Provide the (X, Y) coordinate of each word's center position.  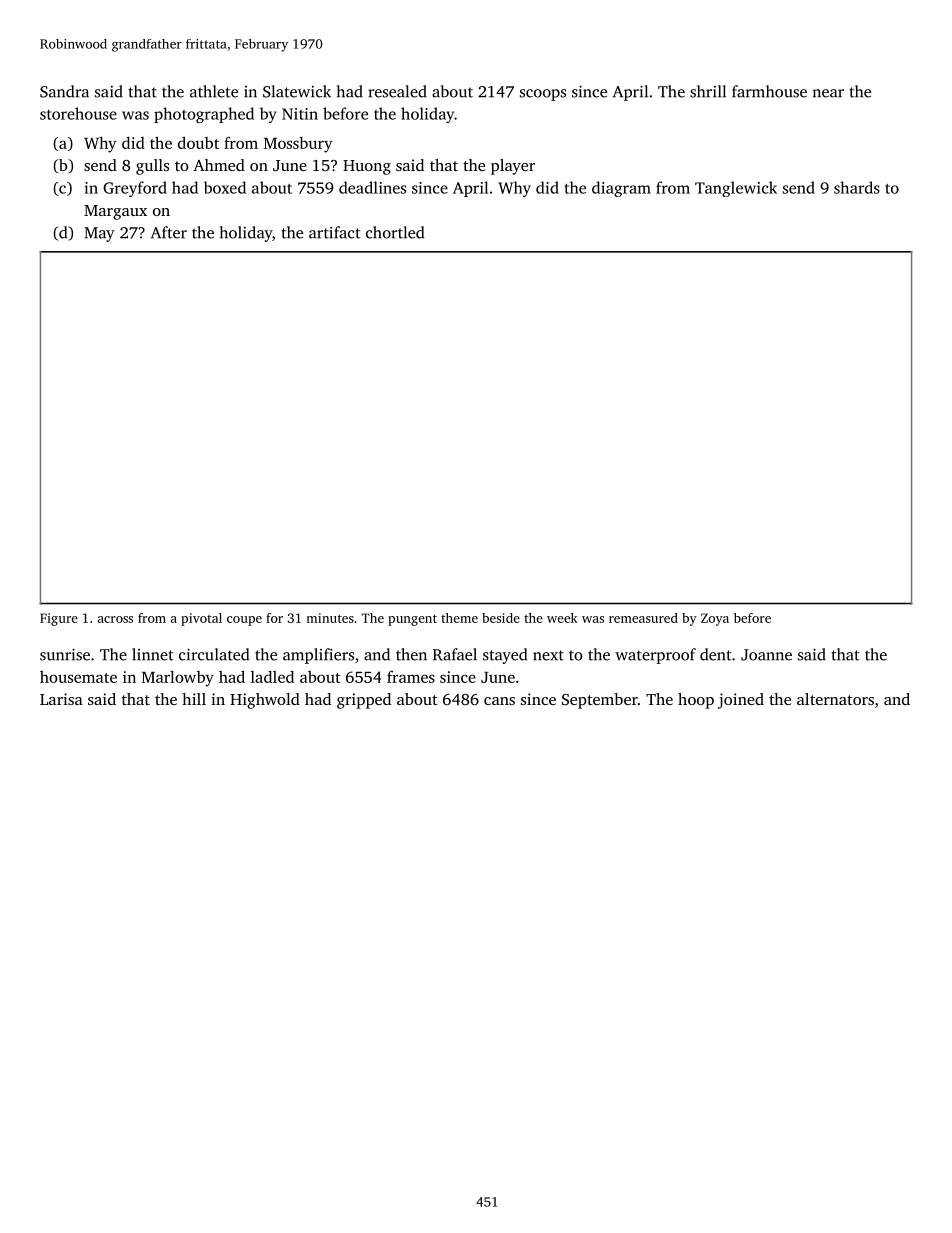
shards (857, 187)
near (828, 93)
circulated (214, 654)
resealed (397, 91)
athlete (214, 91)
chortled (395, 232)
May (99, 234)
